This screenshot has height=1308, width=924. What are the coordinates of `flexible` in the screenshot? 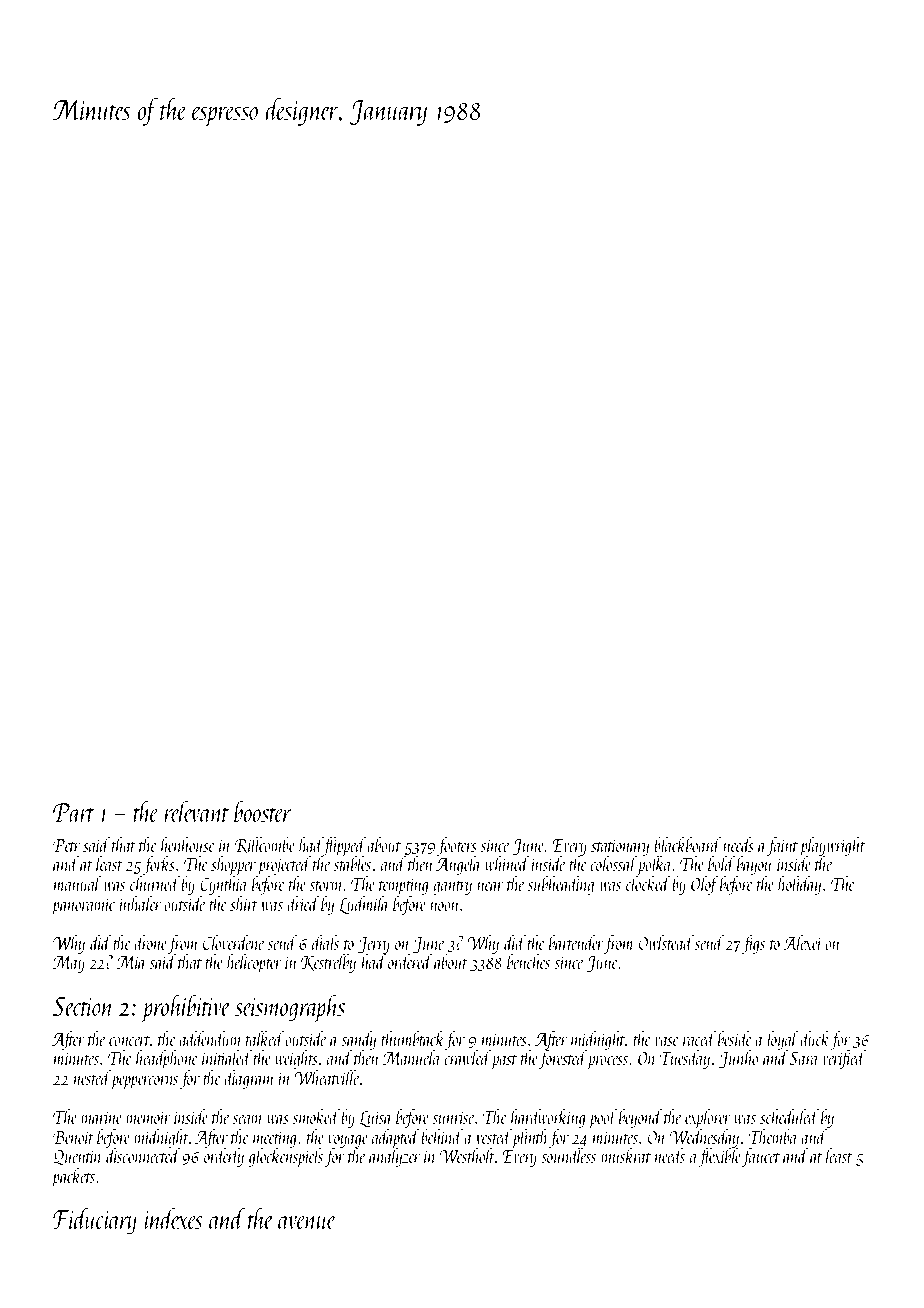 It's located at (719, 1157).
